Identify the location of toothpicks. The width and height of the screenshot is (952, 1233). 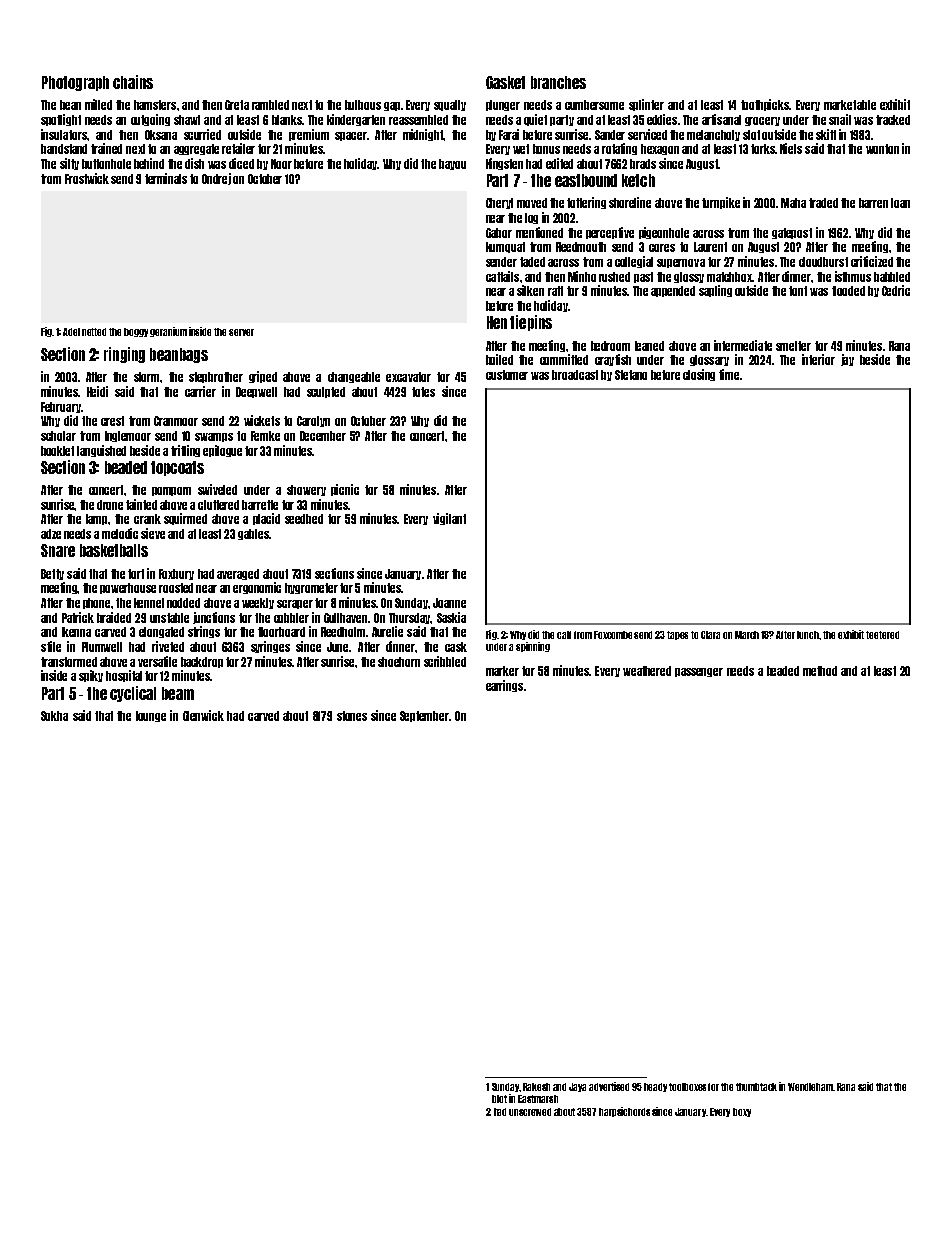
(765, 105).
